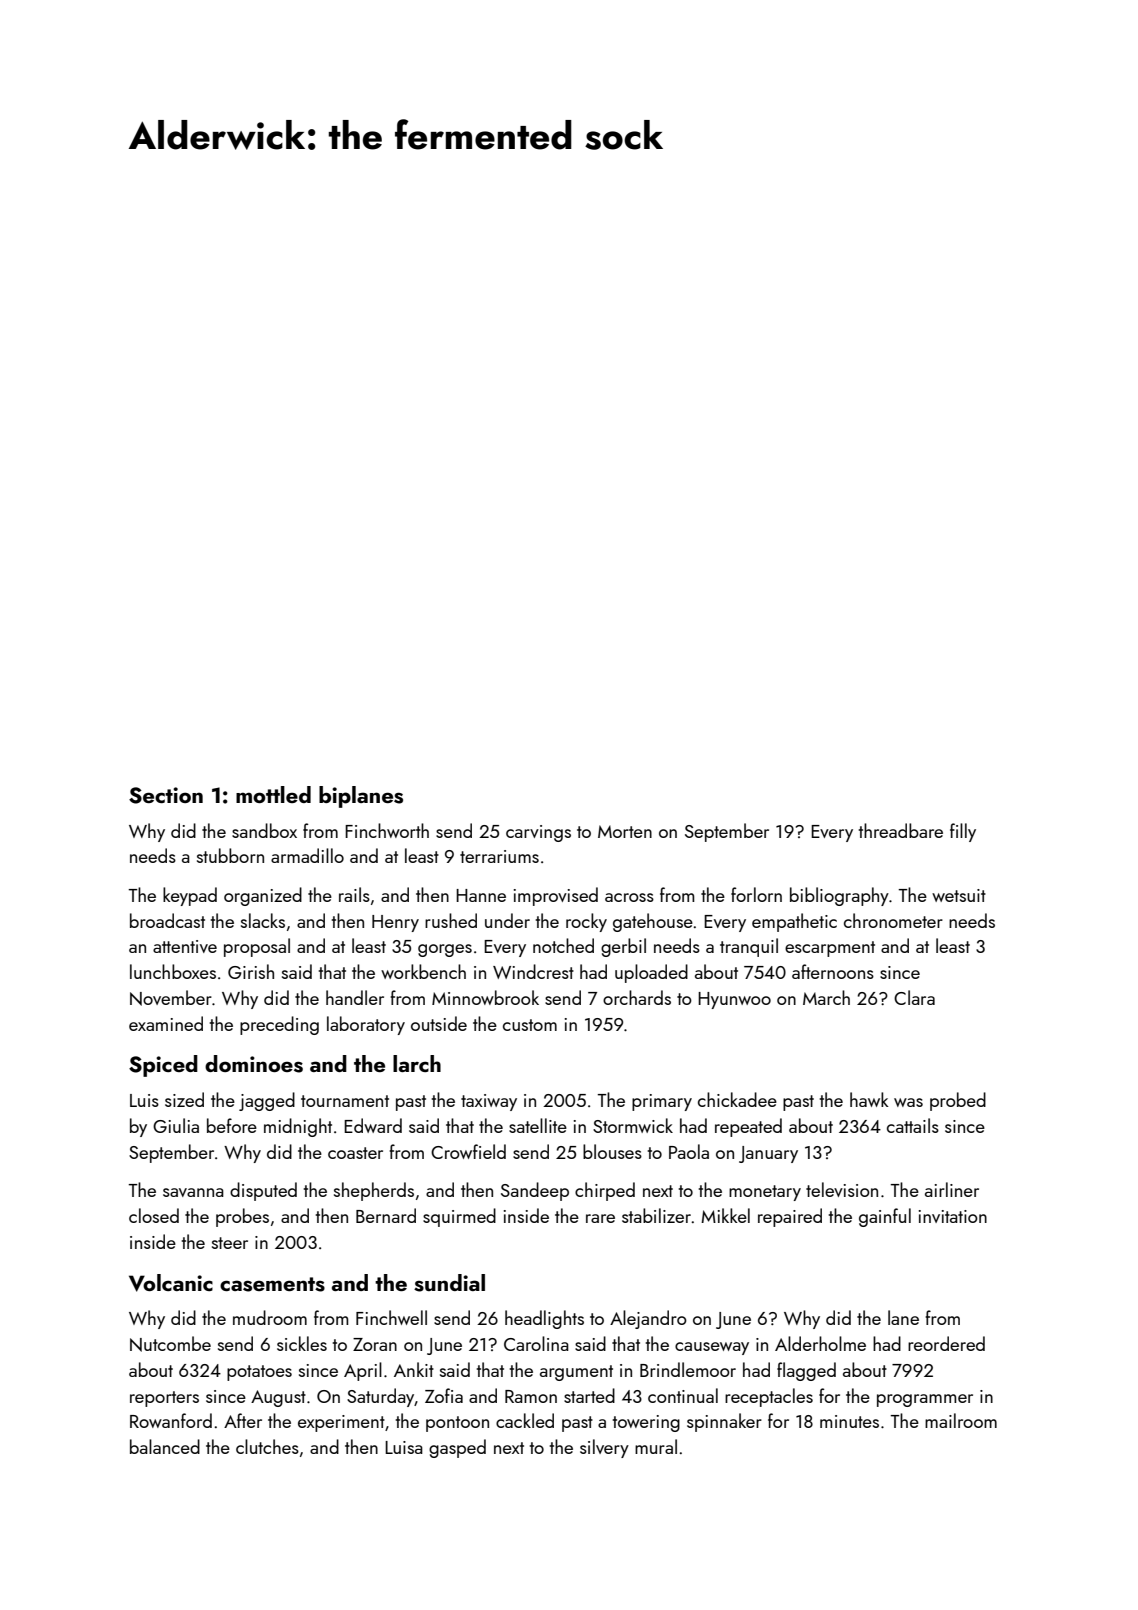  Describe the element at coordinates (267, 1446) in the page. I see `clutches` at that location.
